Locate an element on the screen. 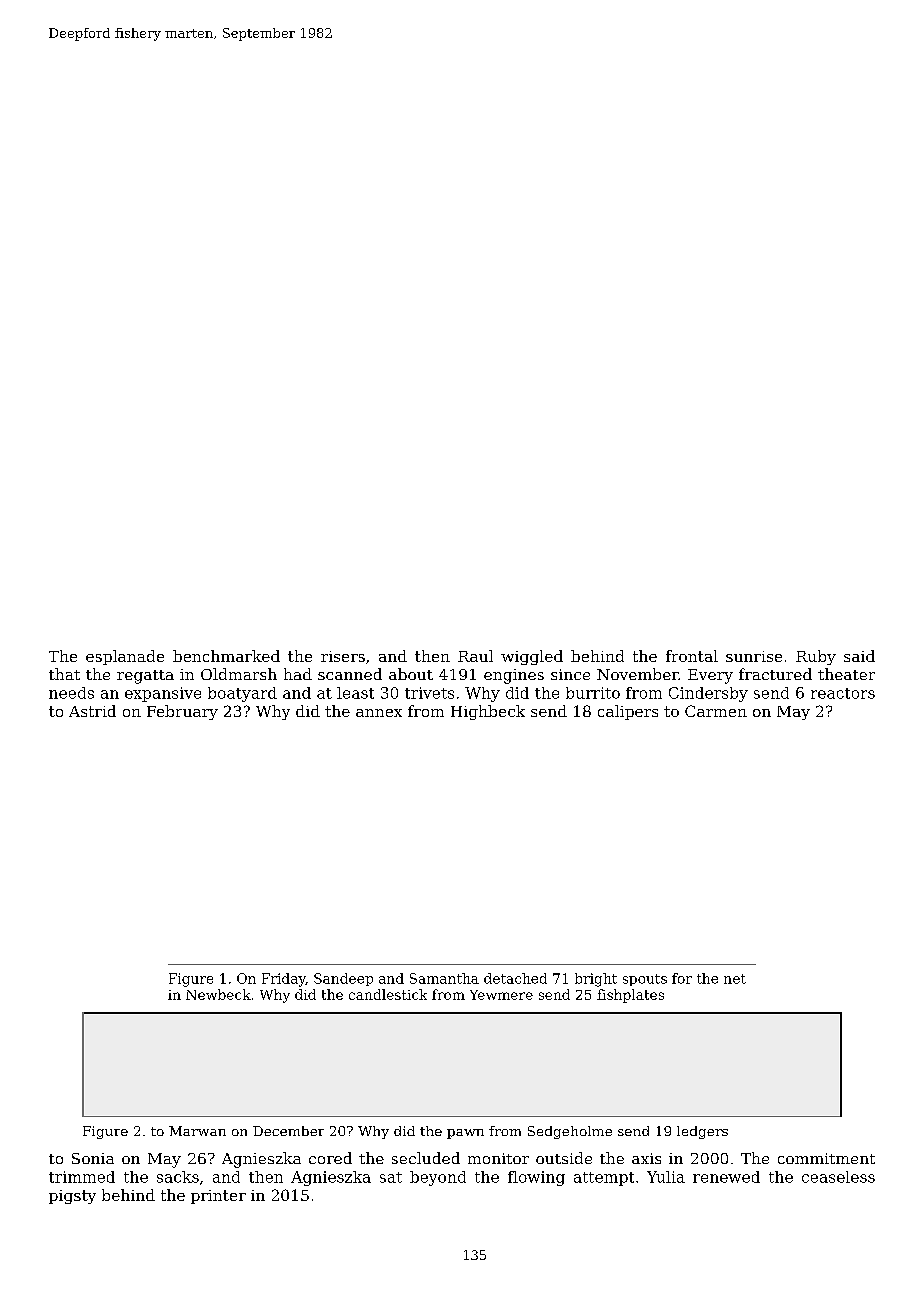 The image size is (924, 1308). said is located at coordinates (859, 656).
